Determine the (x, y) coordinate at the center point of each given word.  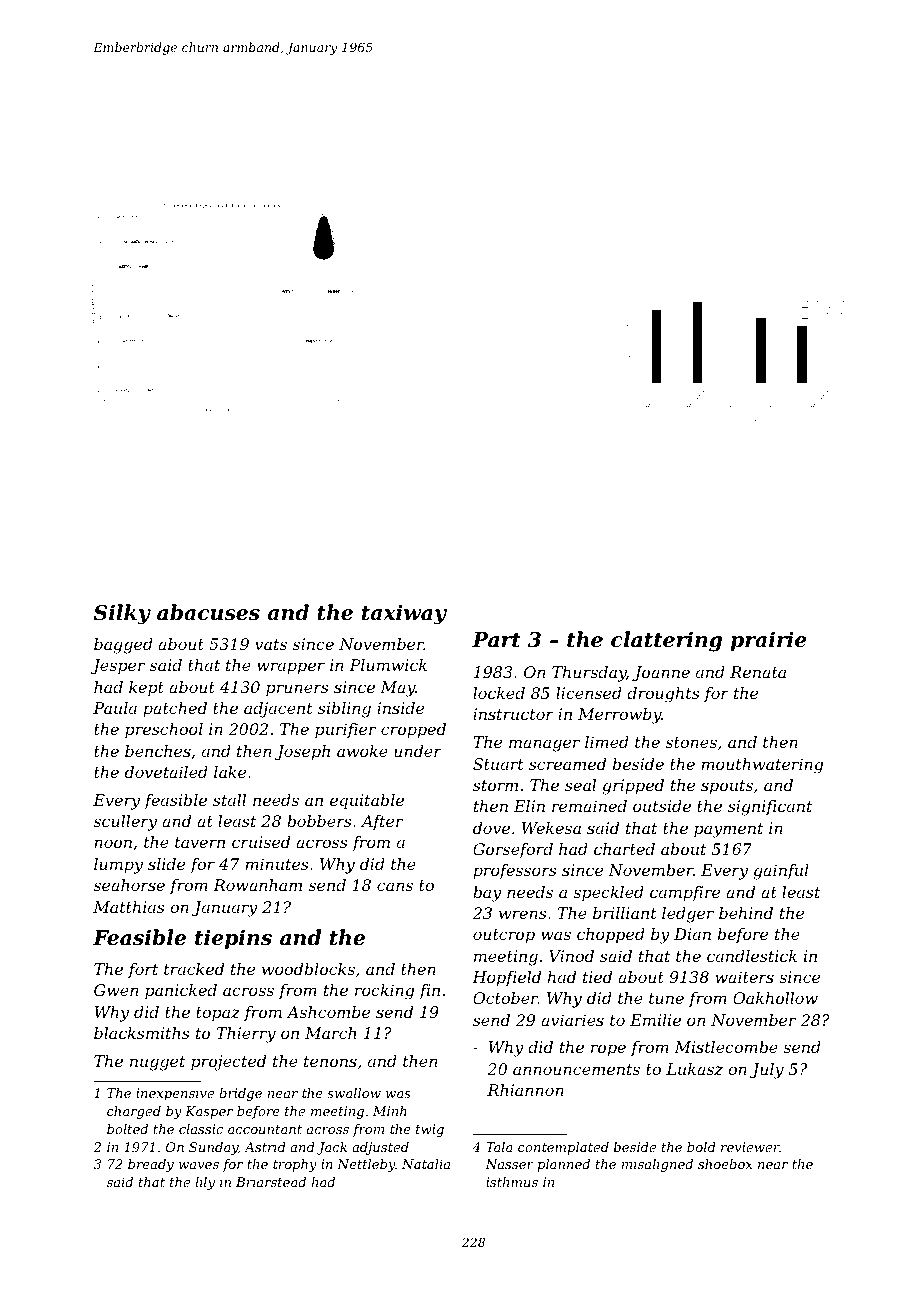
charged (134, 1112)
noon (113, 843)
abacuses (208, 612)
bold (701, 1147)
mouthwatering (762, 766)
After (382, 822)
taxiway (404, 614)
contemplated (563, 1148)
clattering (666, 641)
